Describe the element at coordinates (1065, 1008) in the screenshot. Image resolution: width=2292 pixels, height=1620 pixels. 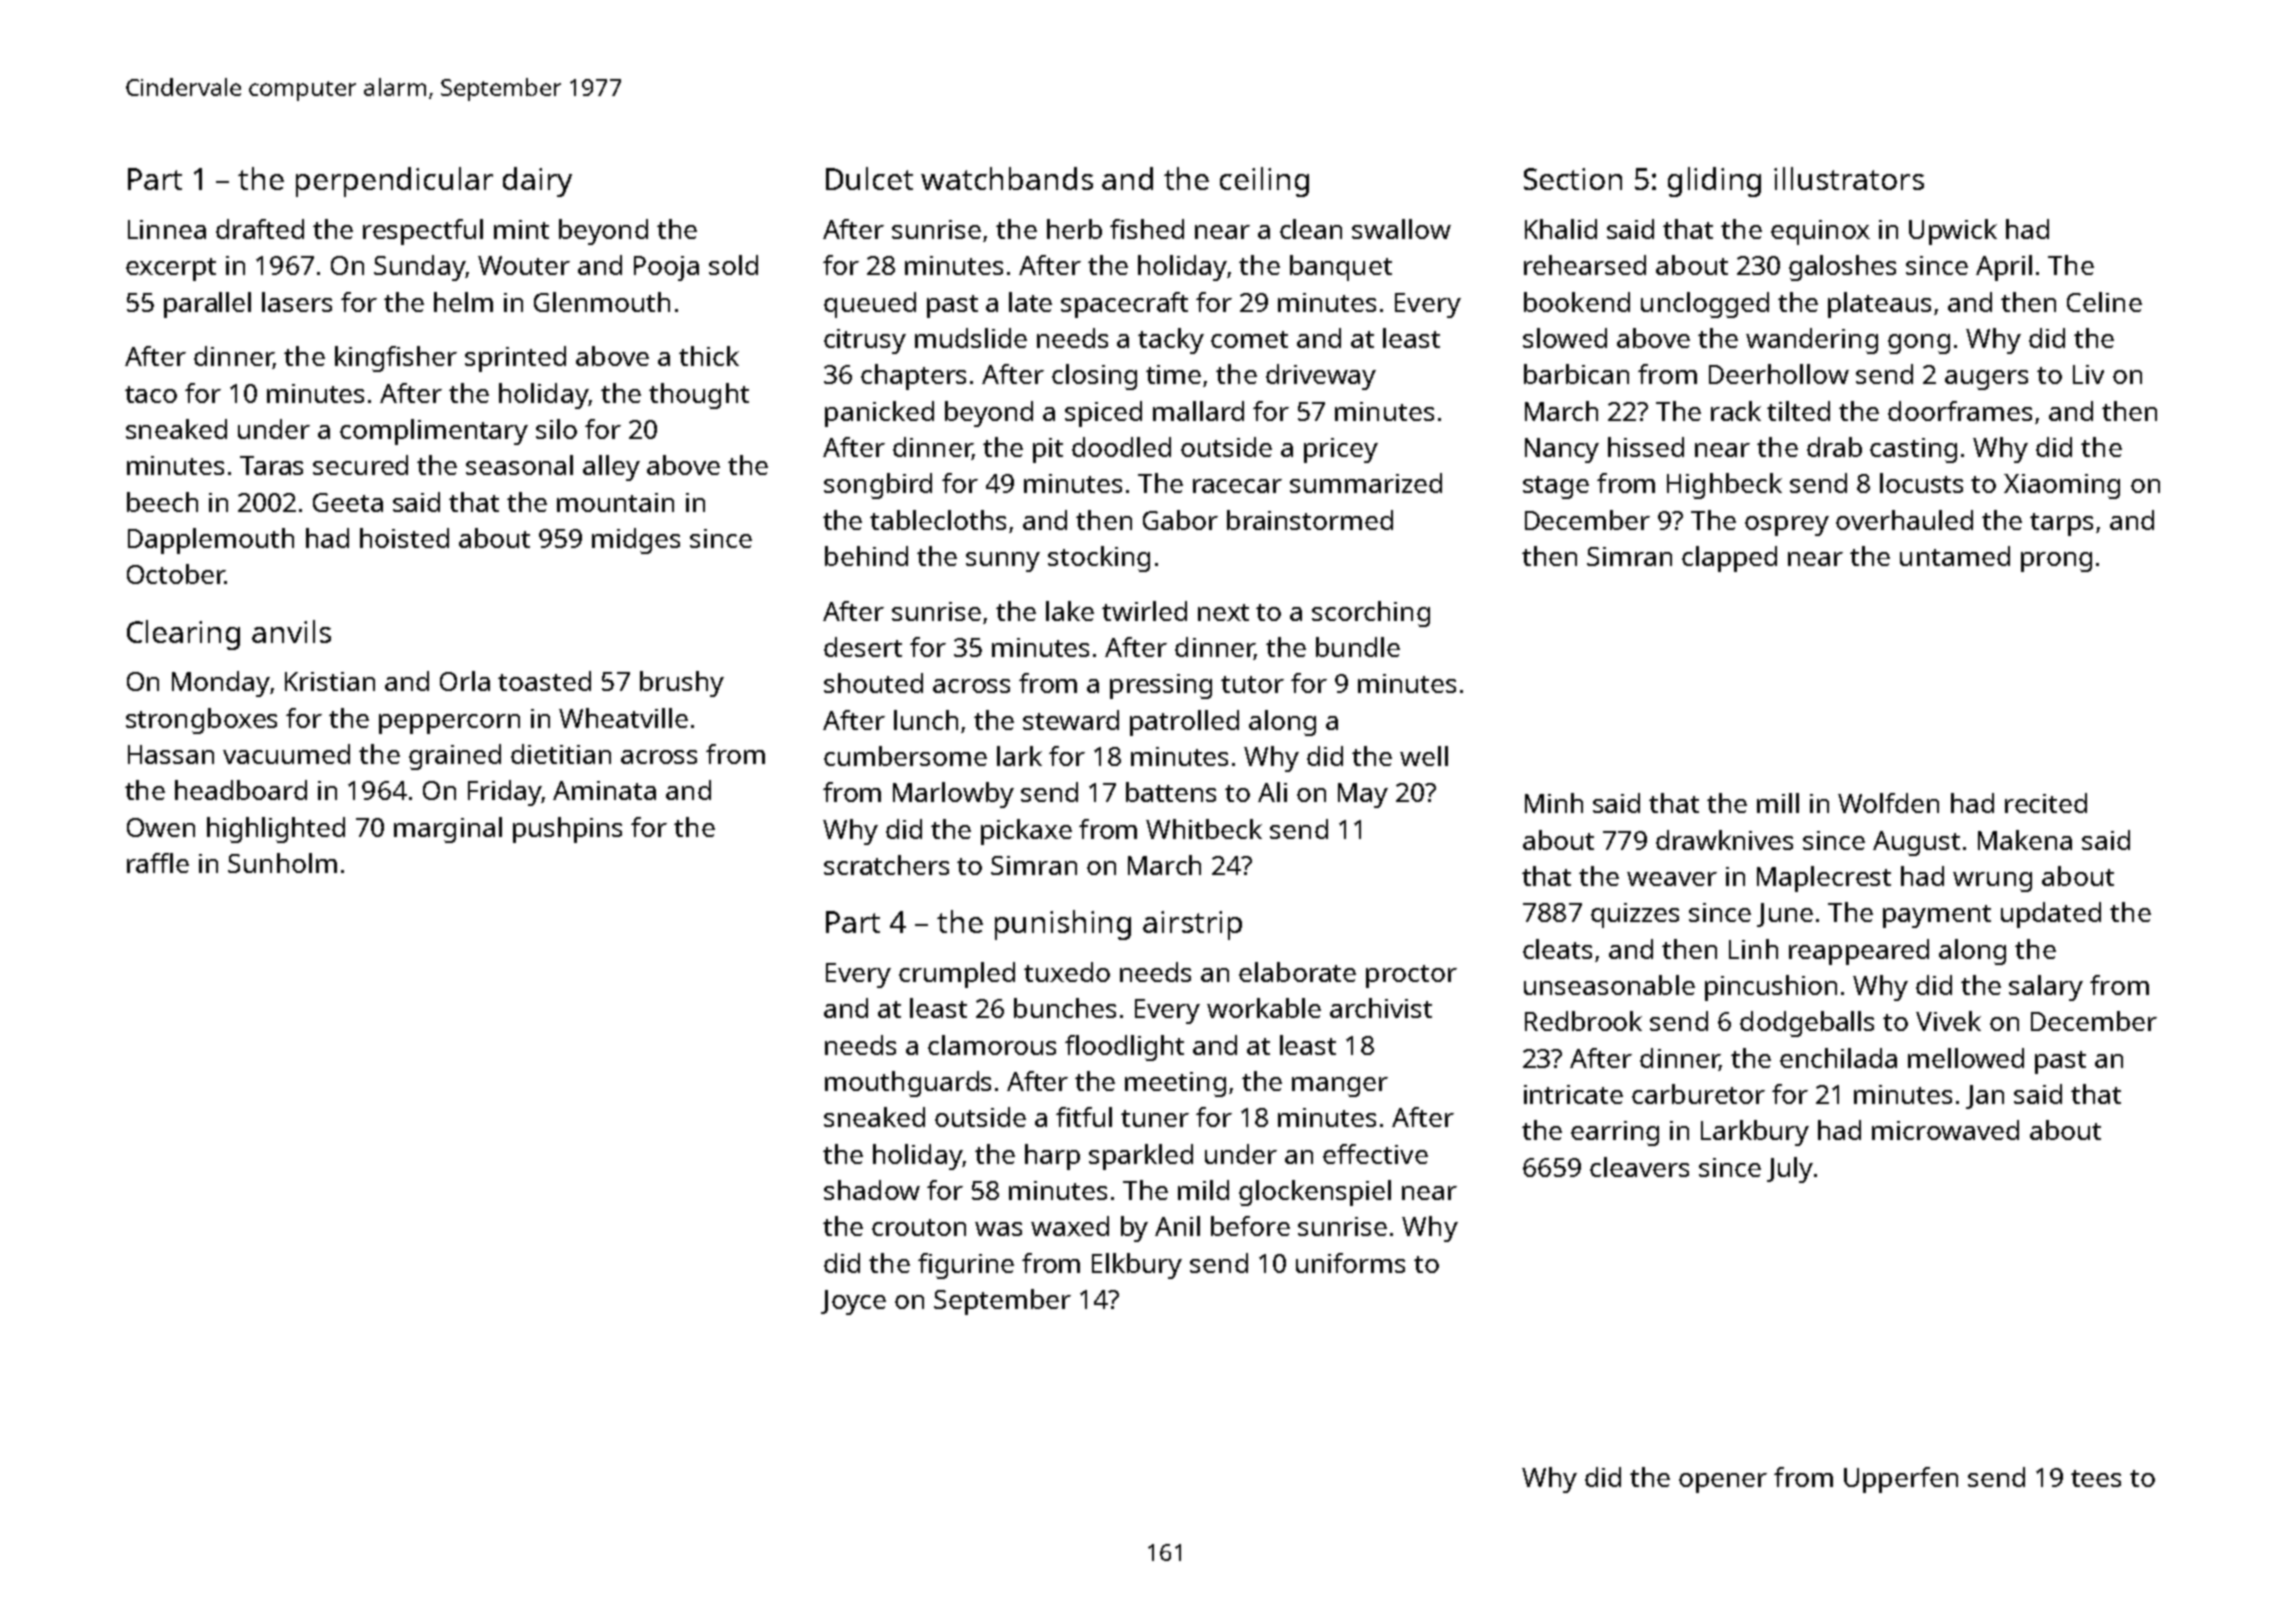
I see `bunches` at that location.
